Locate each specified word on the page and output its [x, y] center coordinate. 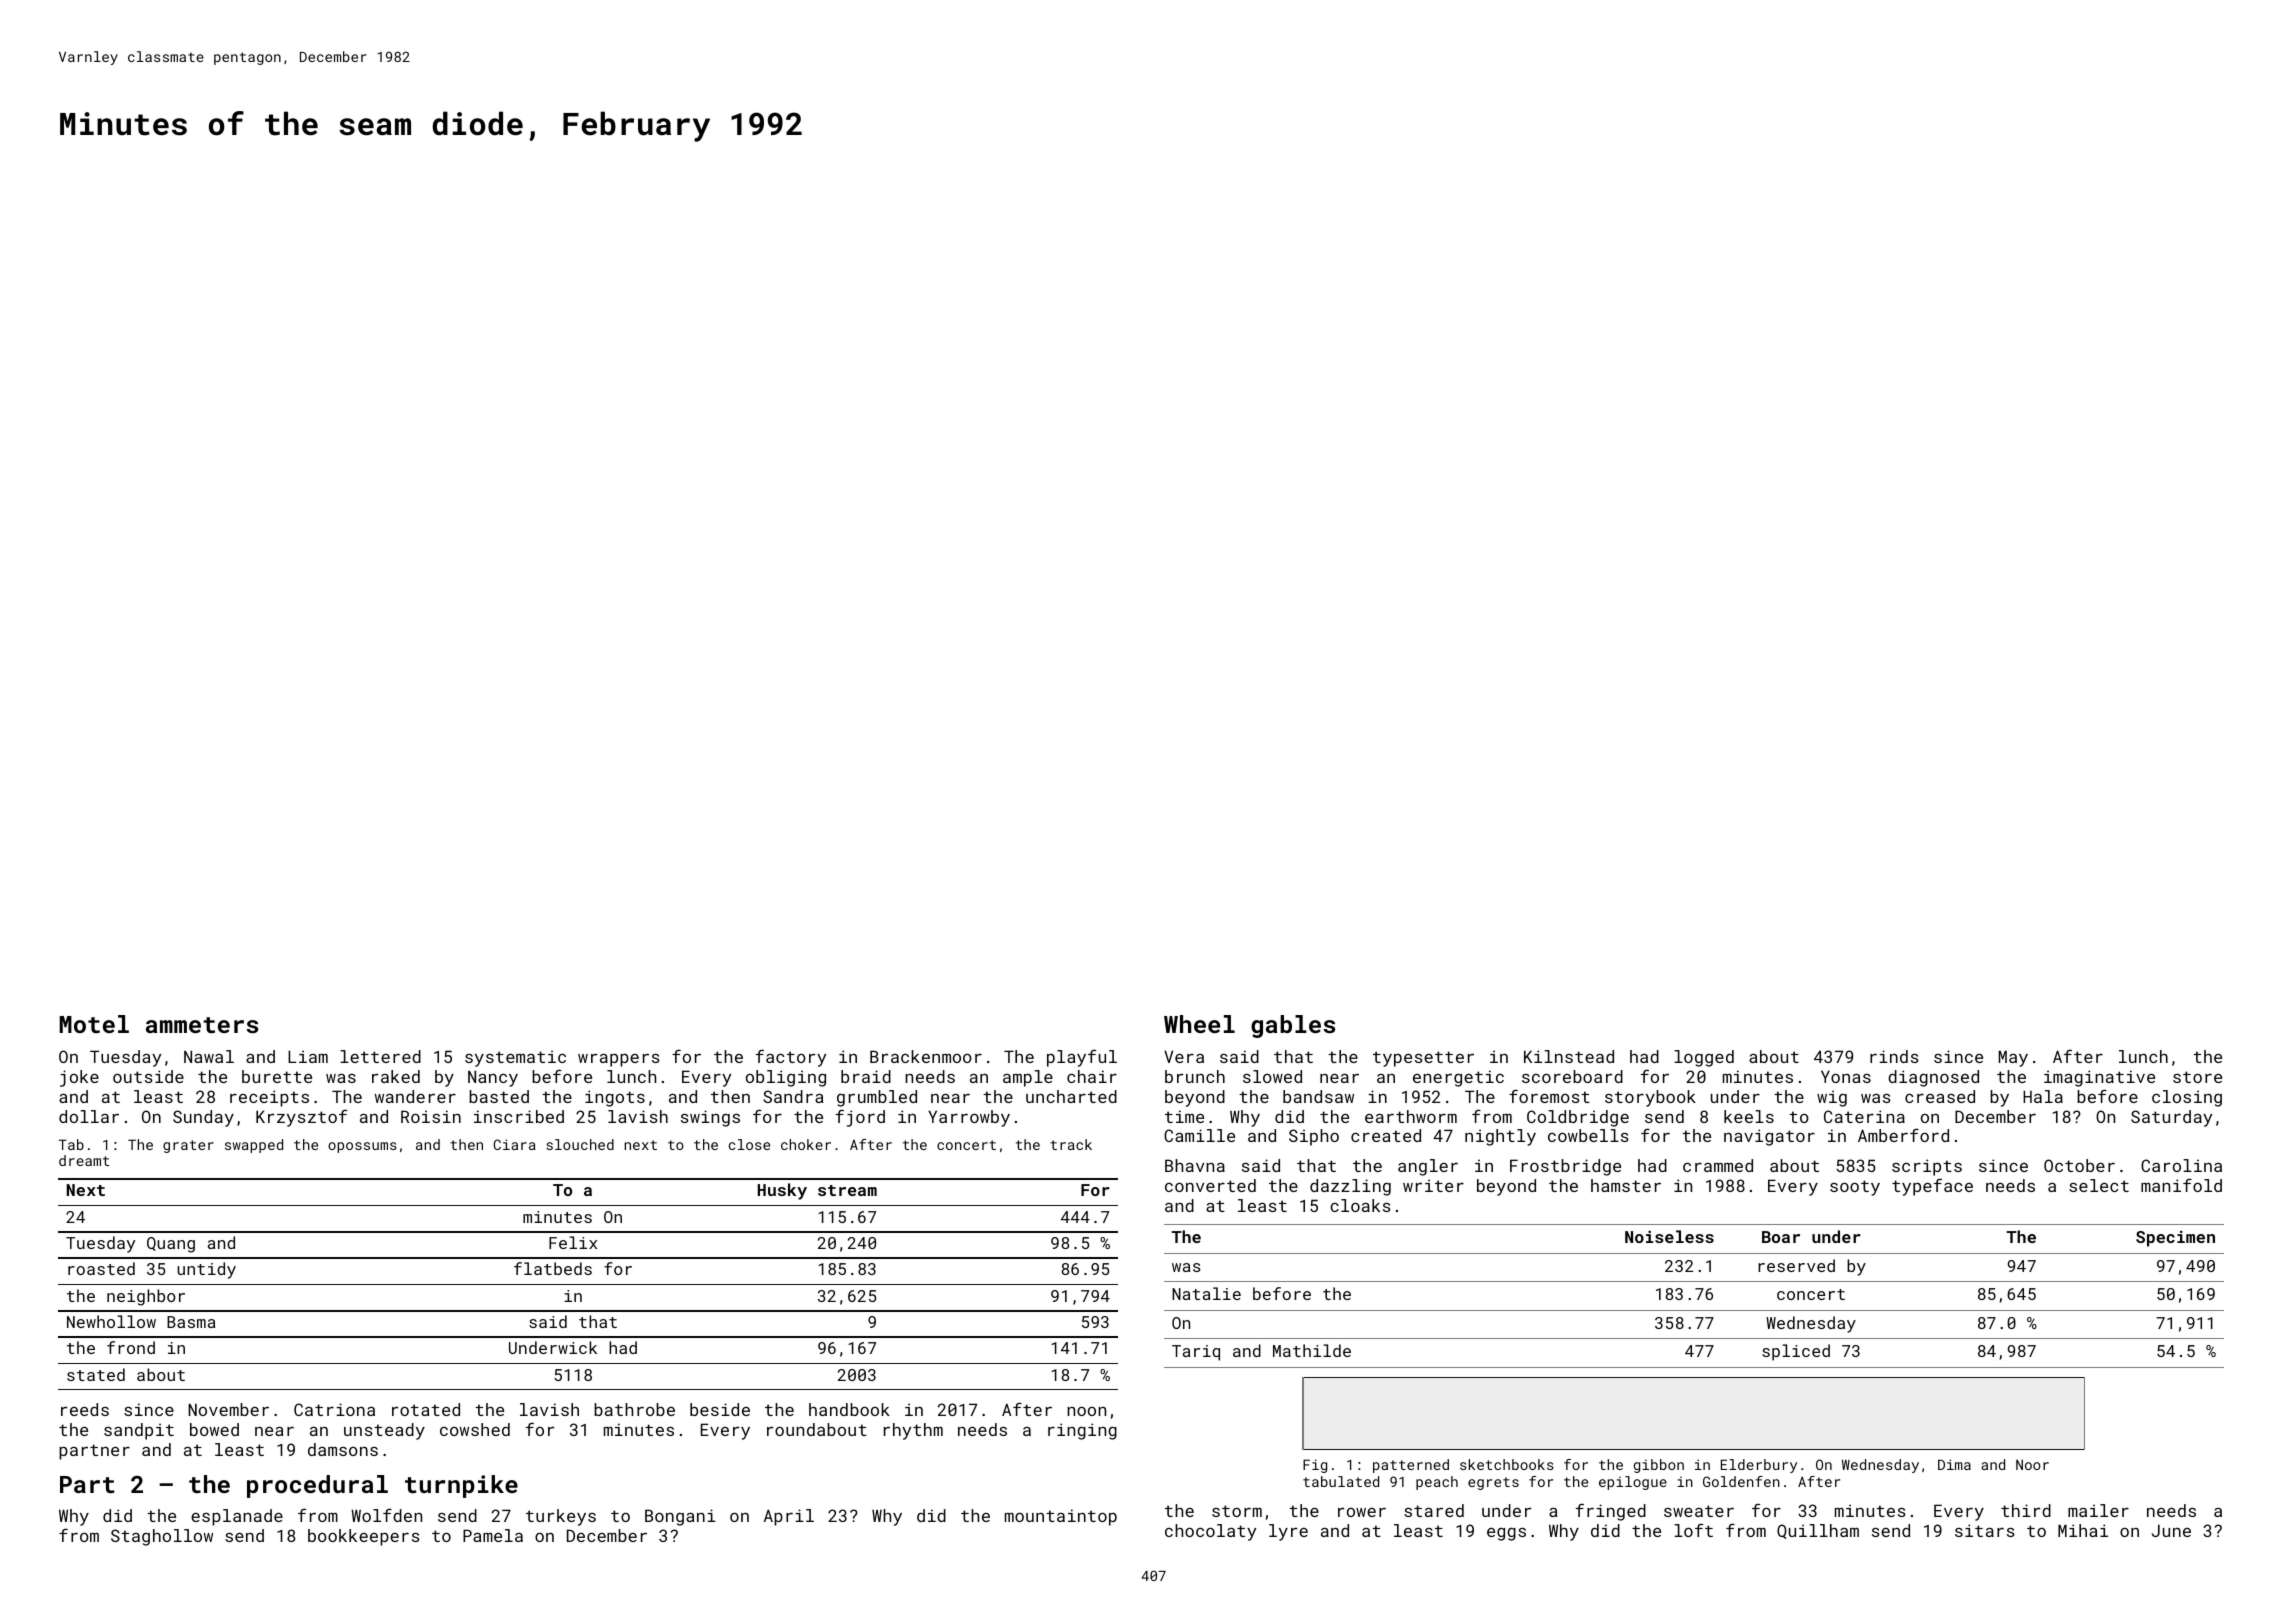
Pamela [493, 1535]
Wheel [1199, 1024]
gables [1293, 1026]
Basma [191, 1322]
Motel [94, 1024]
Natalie [1206, 1293]
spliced [1796, 1352]
